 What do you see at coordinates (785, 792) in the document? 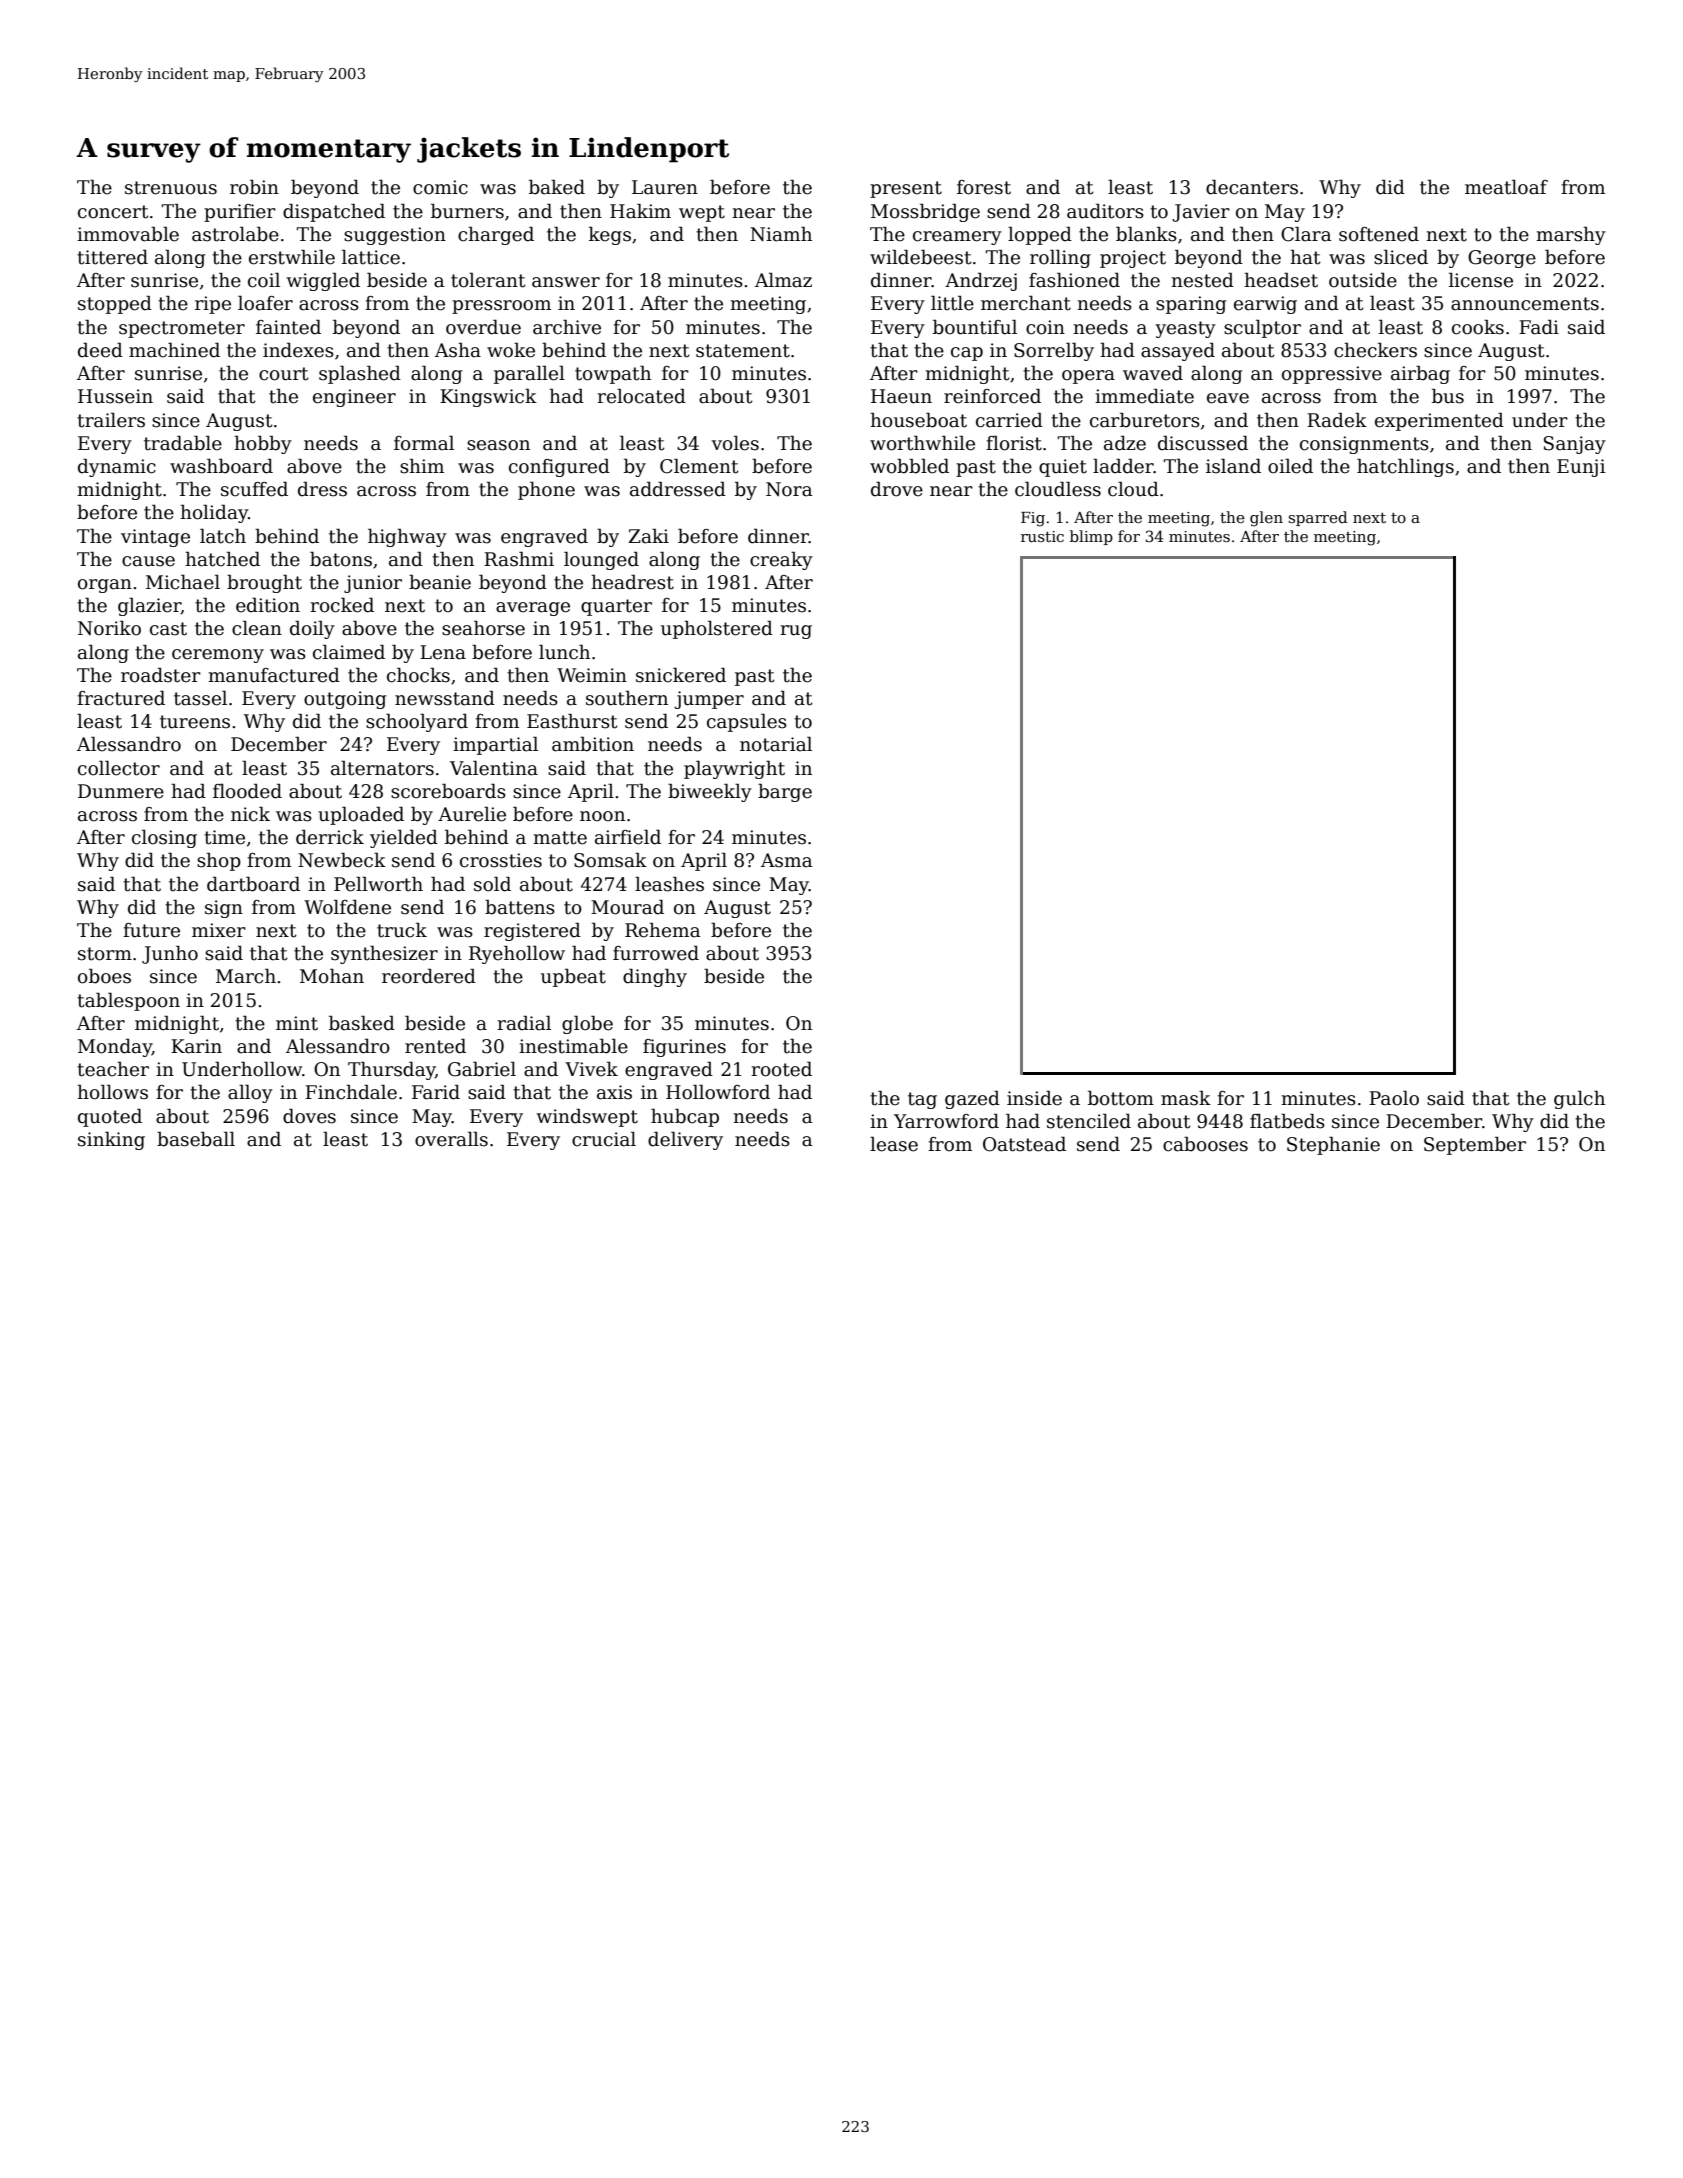
I see `barge` at bounding box center [785, 792].
